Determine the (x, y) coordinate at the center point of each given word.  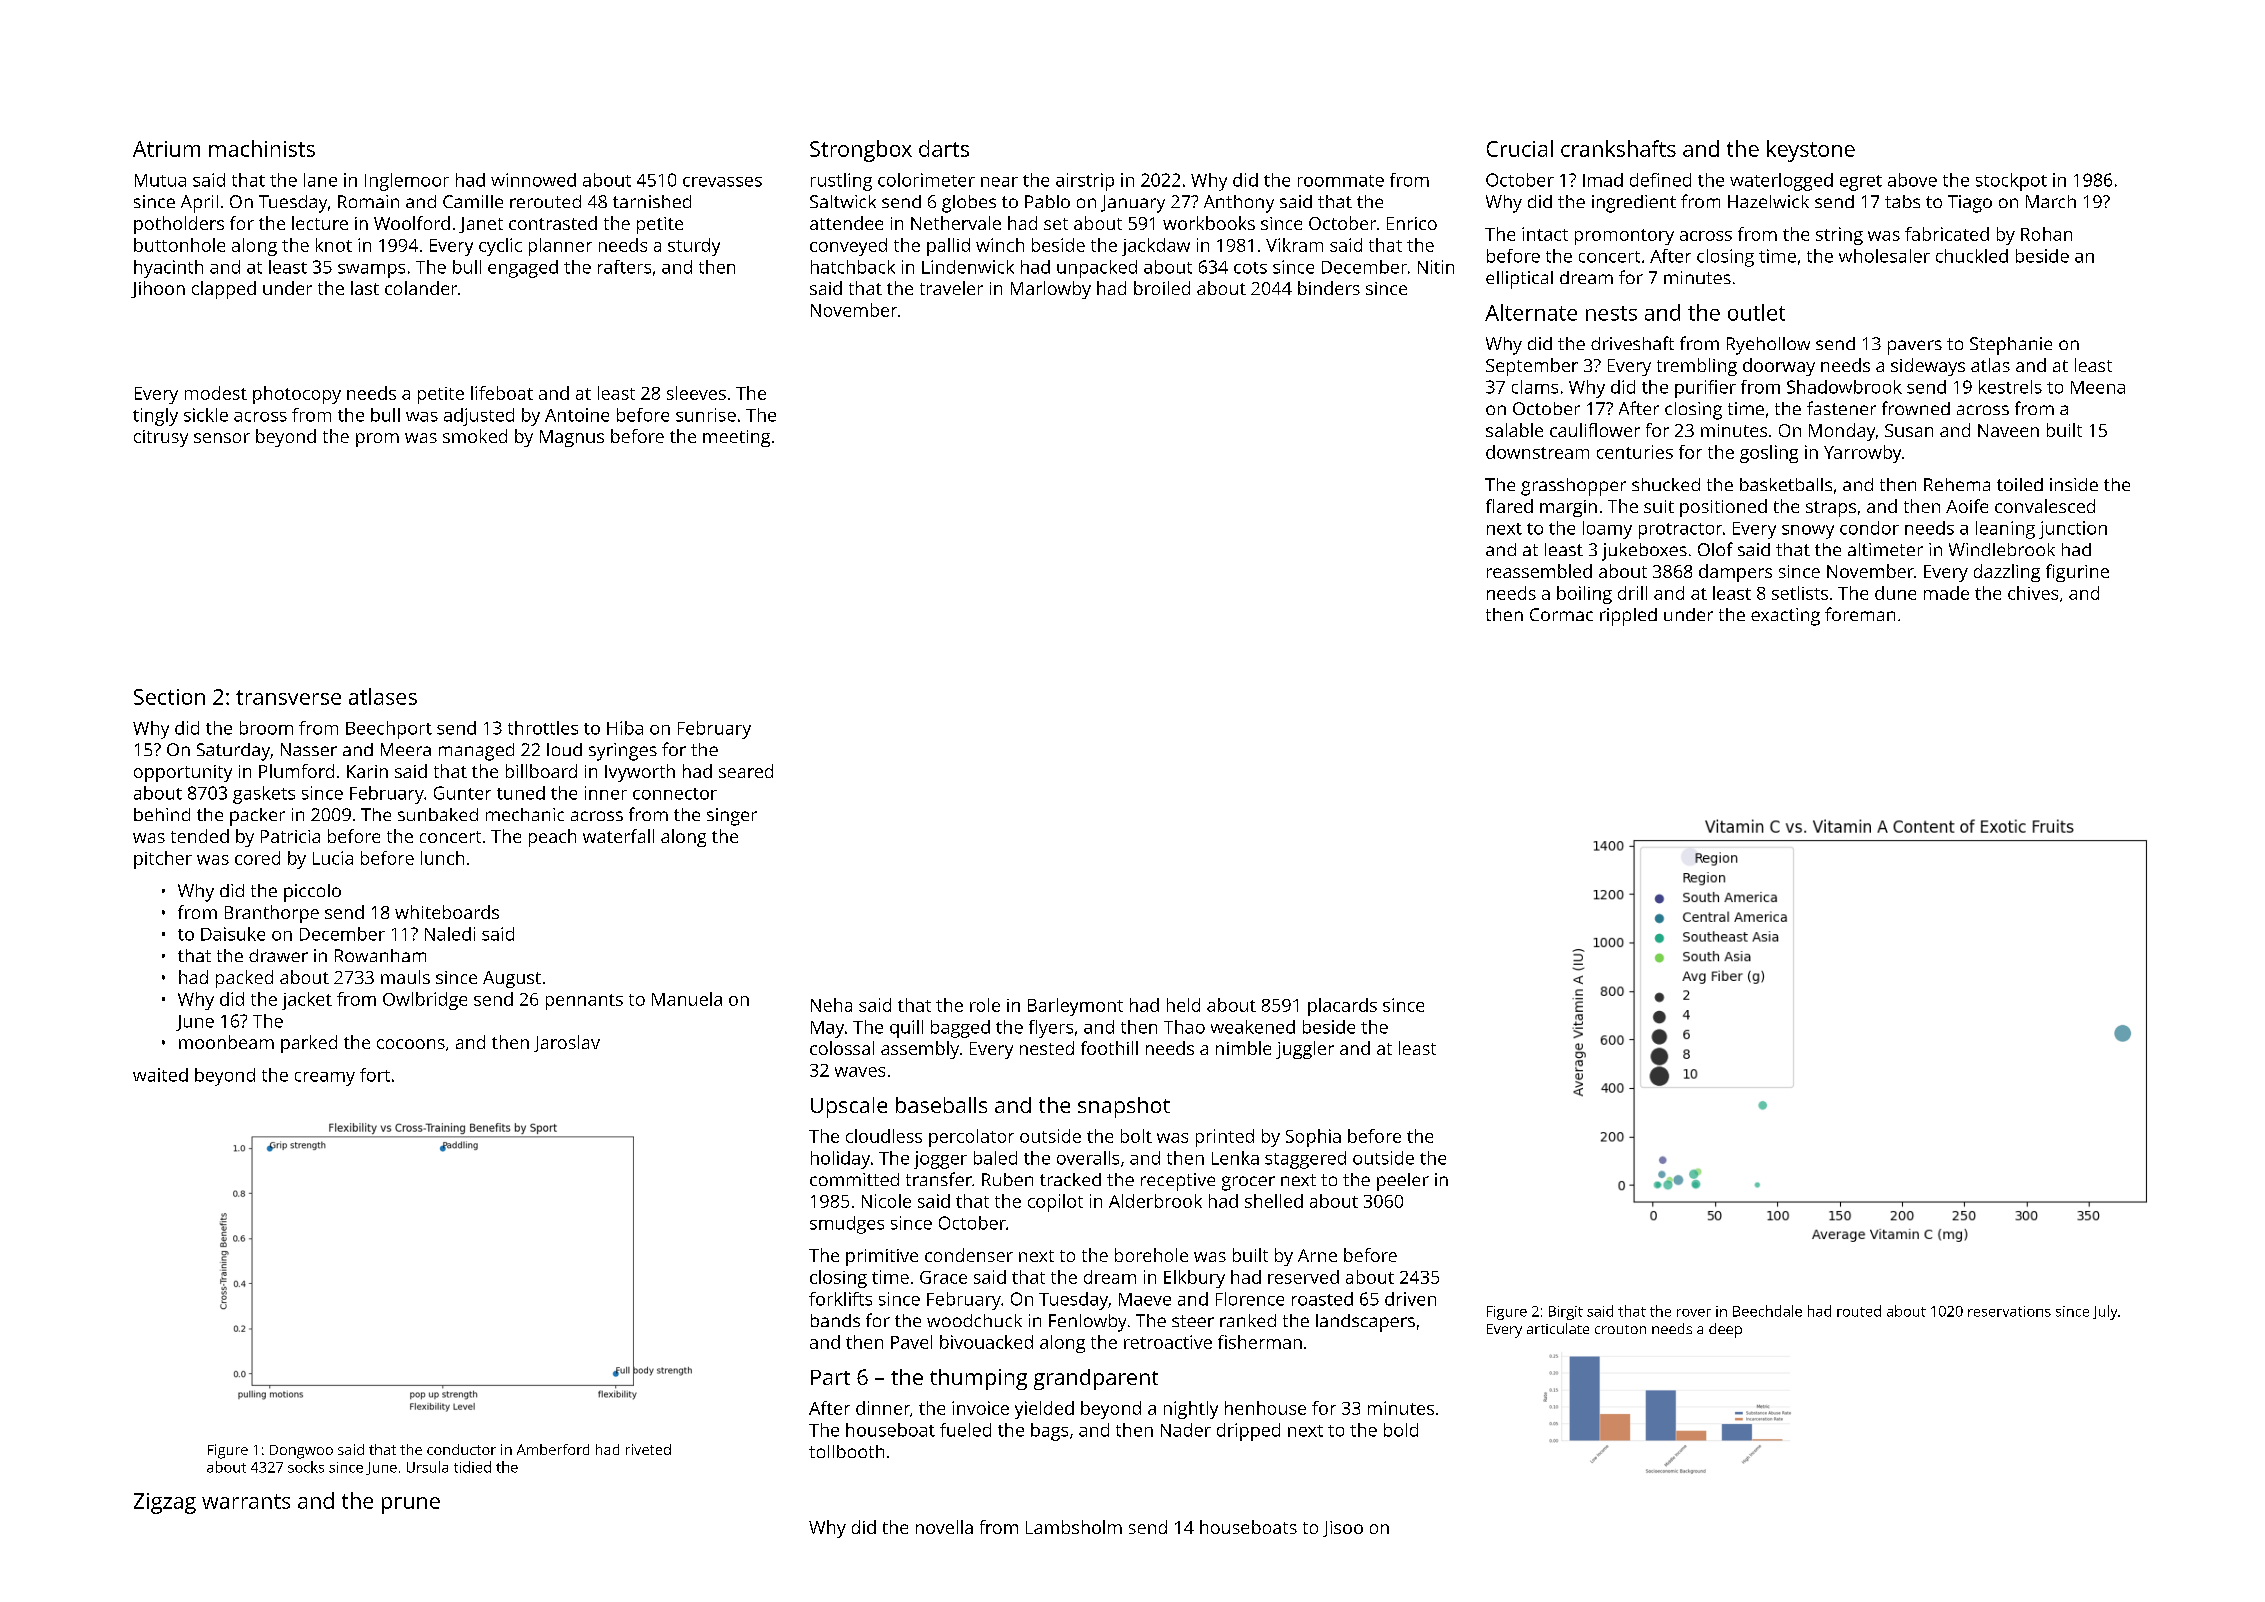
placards (1342, 1007)
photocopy (297, 395)
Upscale (849, 1107)
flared (1509, 506)
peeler (1403, 1182)
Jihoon (158, 289)
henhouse (1265, 1408)
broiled (1162, 288)
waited (160, 1075)
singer (732, 817)
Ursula (427, 1467)
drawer (278, 955)
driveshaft (1632, 343)
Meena (2098, 387)
